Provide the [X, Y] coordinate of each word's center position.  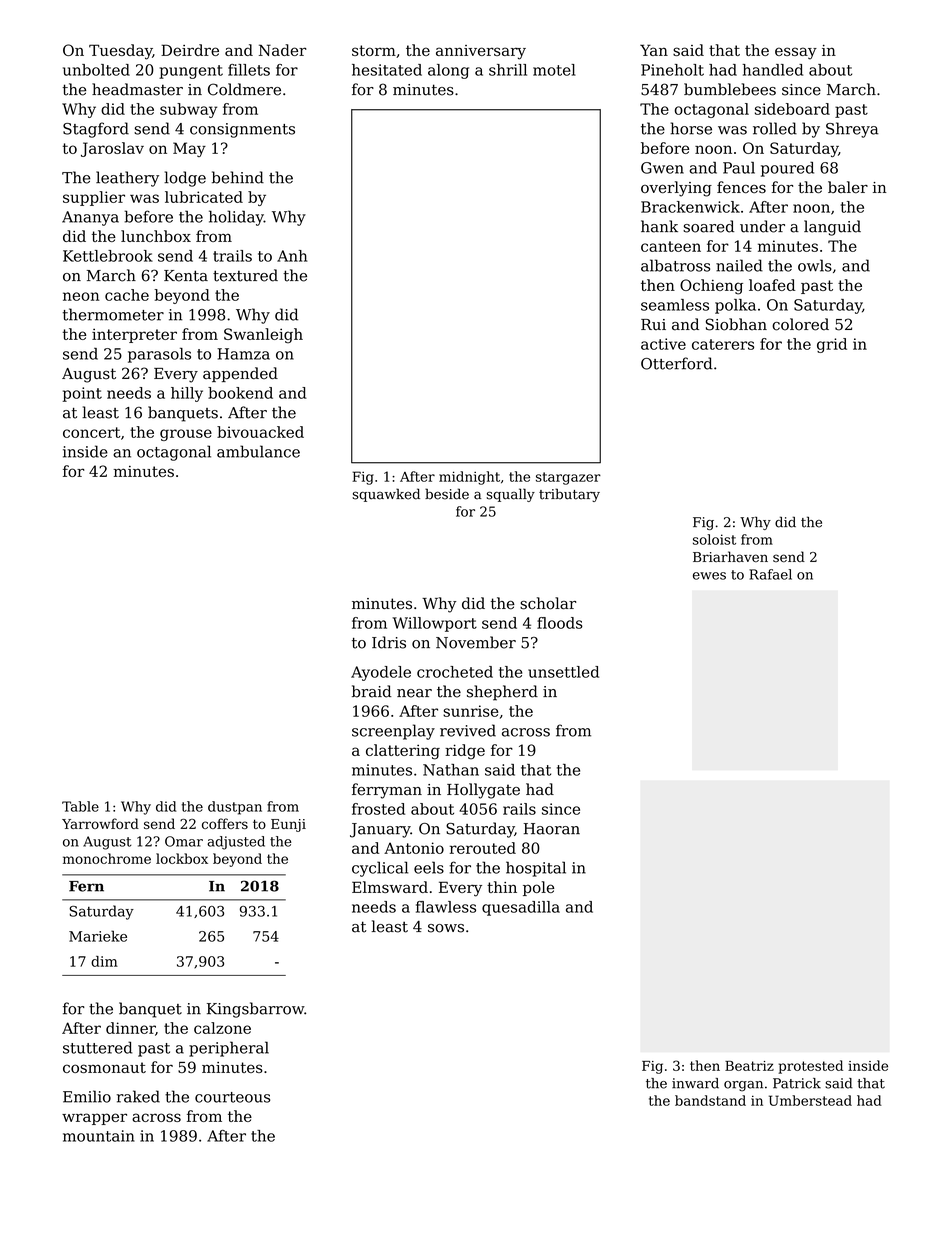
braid [372, 691]
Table [80, 806]
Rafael [770, 574]
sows [446, 928]
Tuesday [120, 52]
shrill [508, 70]
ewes [709, 576]
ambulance [258, 451]
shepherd [502, 693]
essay [796, 53]
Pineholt [672, 70]
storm [374, 50]
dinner [130, 1028]
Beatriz [749, 1066]
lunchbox [156, 236]
